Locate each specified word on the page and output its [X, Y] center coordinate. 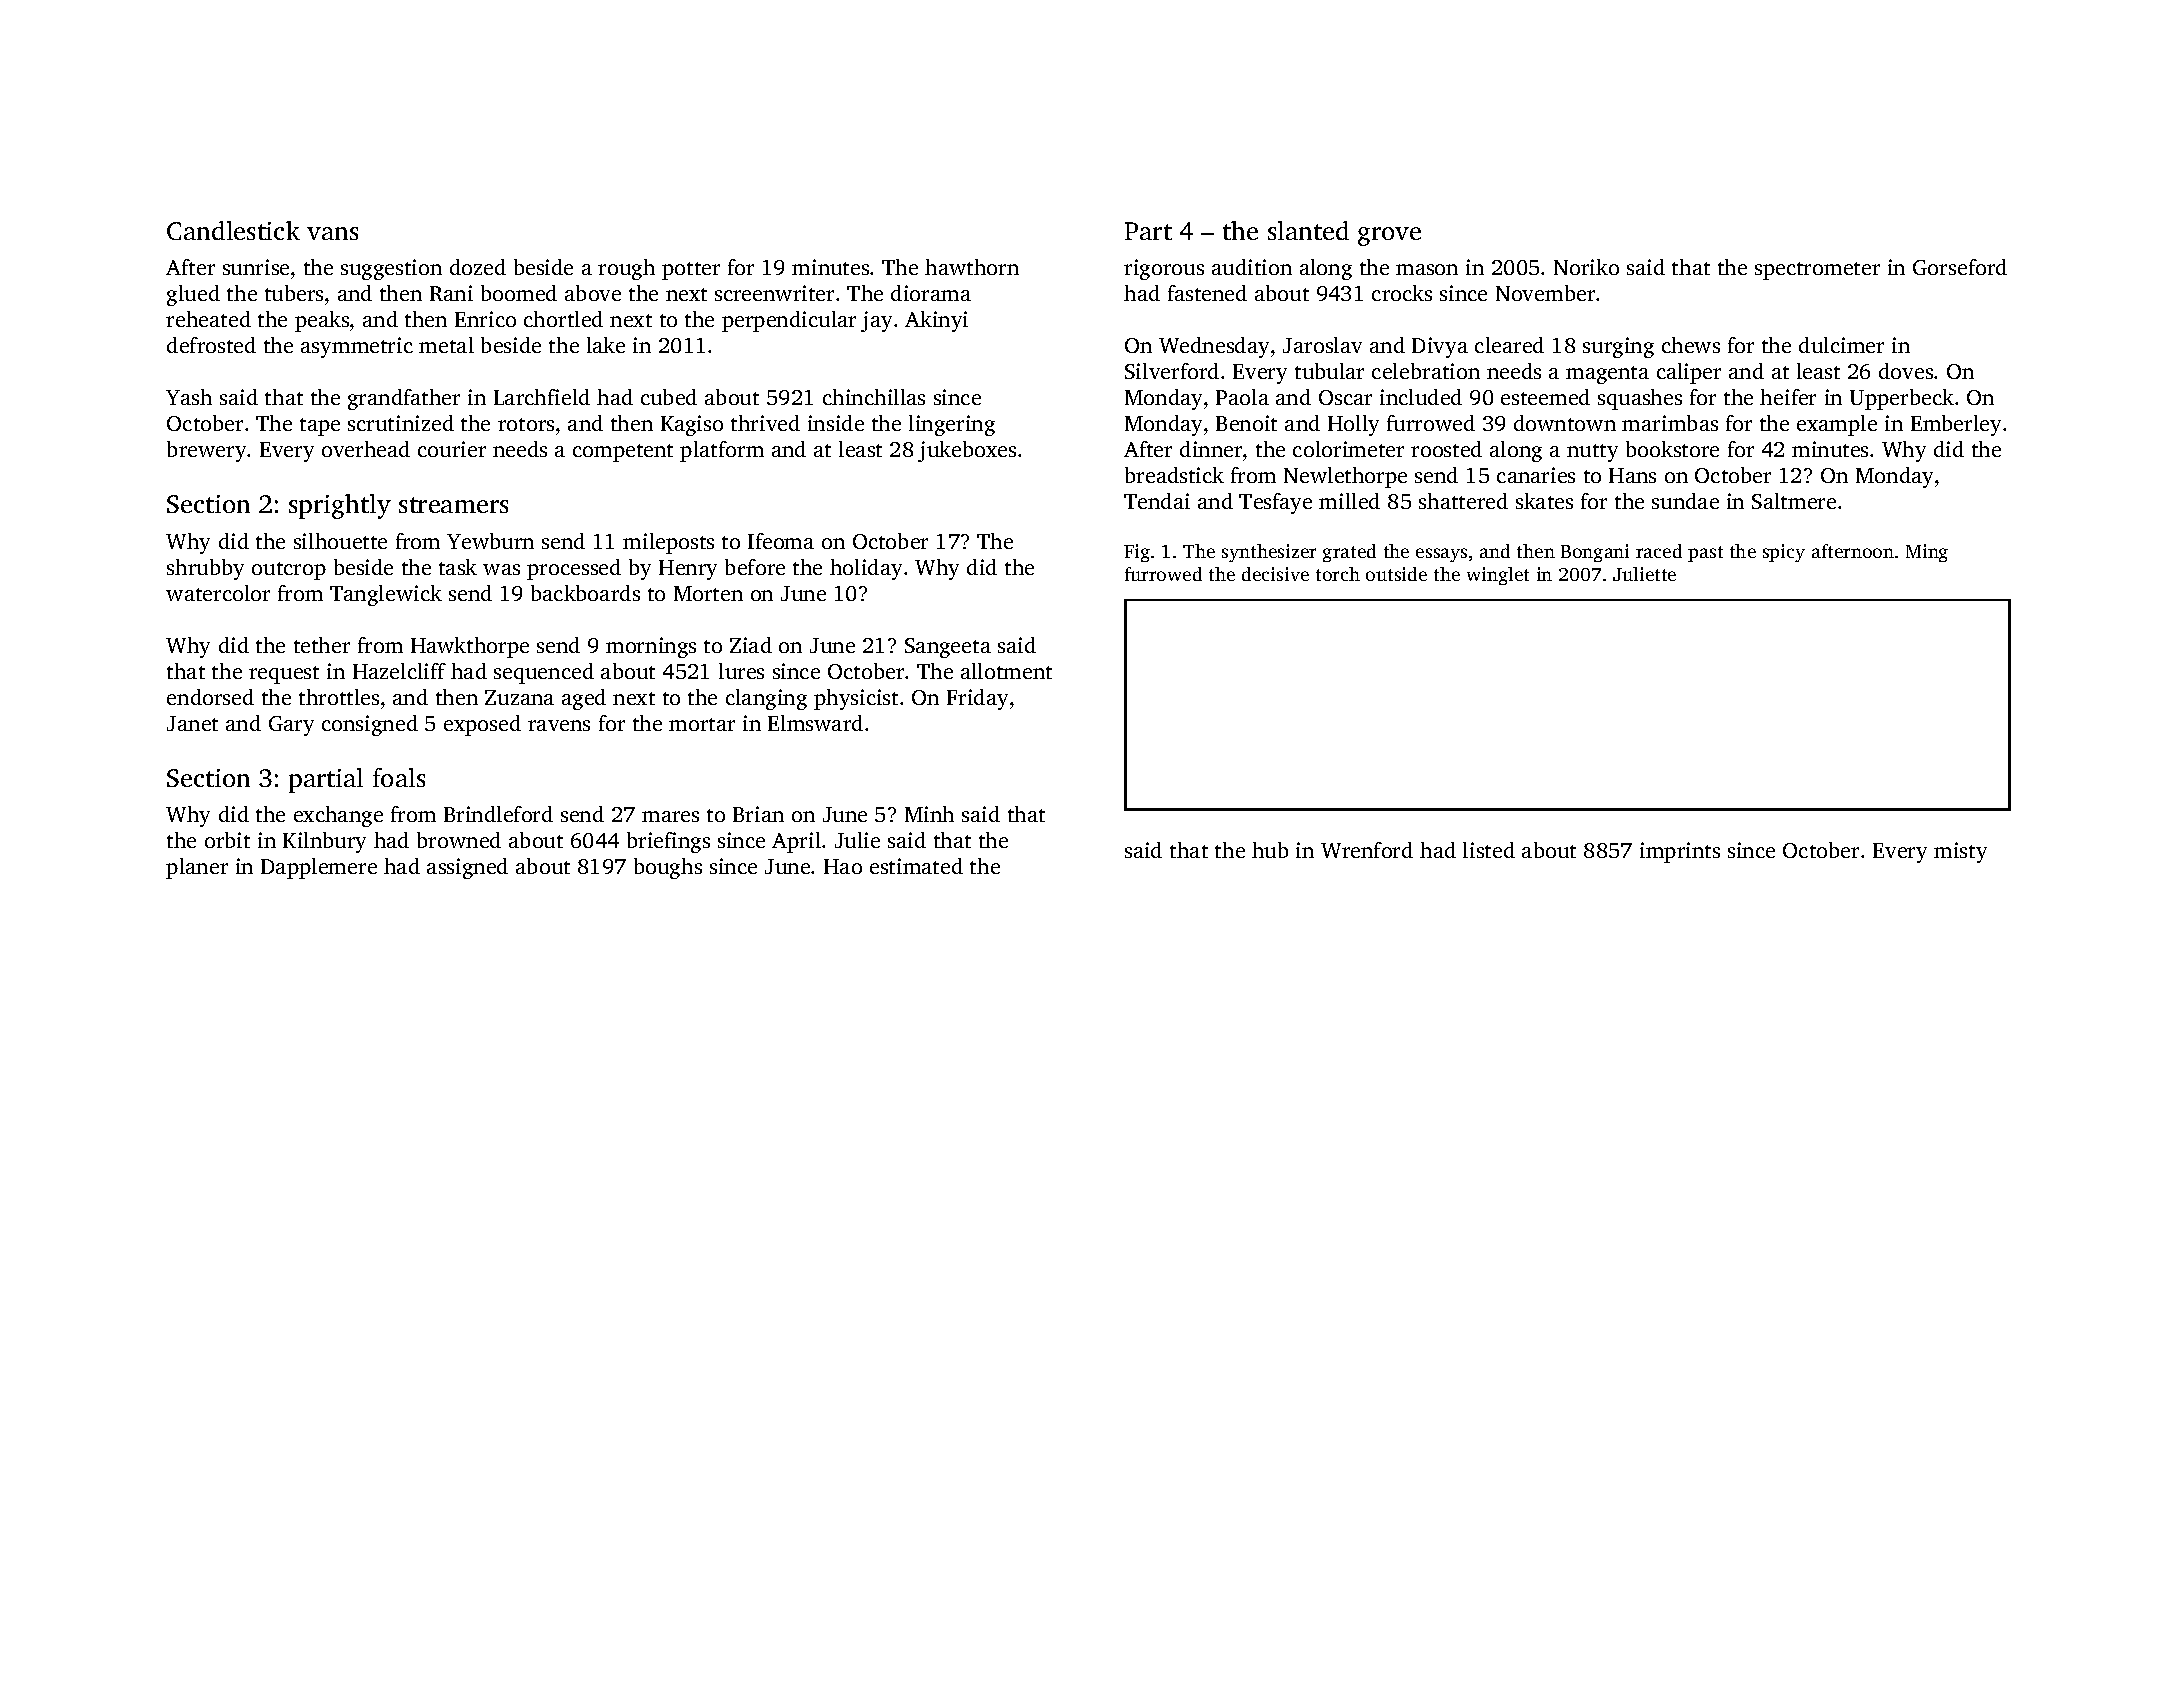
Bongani [1595, 553]
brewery [206, 451]
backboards [585, 593]
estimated [916, 866]
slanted [1308, 230]
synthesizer [1269, 553]
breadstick [1174, 475]
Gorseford [1960, 267]
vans [332, 233]
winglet [1498, 576]
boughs [668, 868]
